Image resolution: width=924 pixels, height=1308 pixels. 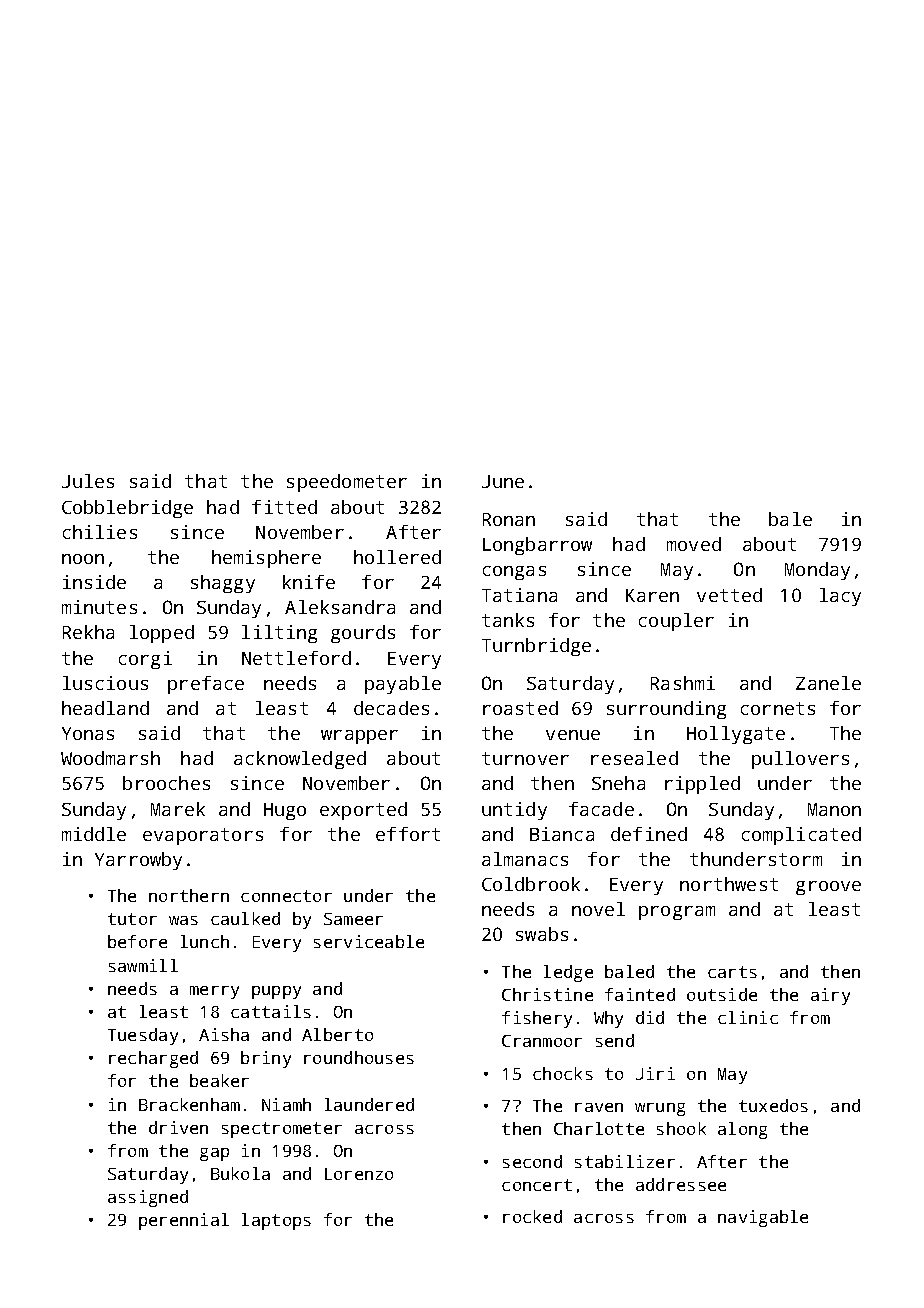 What do you see at coordinates (503, 481) in the image?
I see `June` at bounding box center [503, 481].
